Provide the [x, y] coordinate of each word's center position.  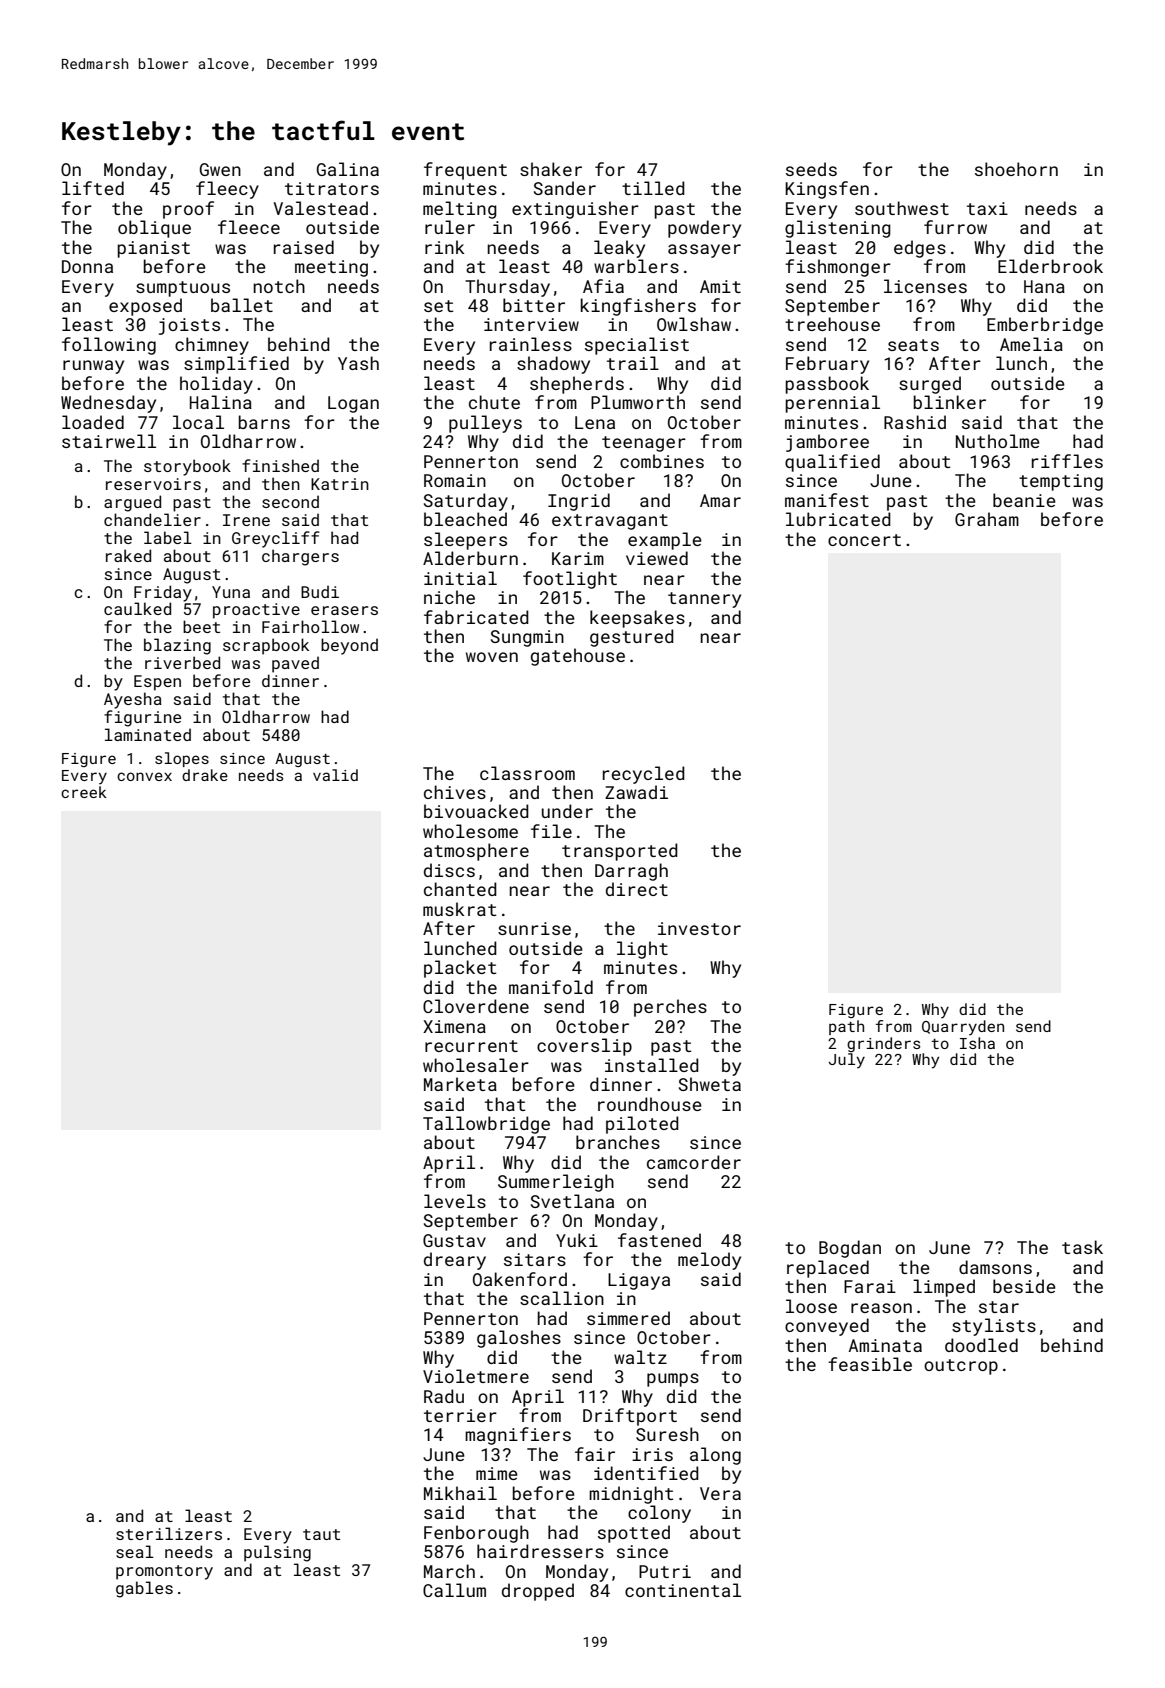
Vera [720, 1493]
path [846, 1027]
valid [335, 775]
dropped [538, 1592]
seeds [811, 169]
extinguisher [575, 210]
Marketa [460, 1084]
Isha [977, 1043]
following [109, 346]
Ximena [454, 1026]
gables [144, 1589]
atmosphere [476, 852]
